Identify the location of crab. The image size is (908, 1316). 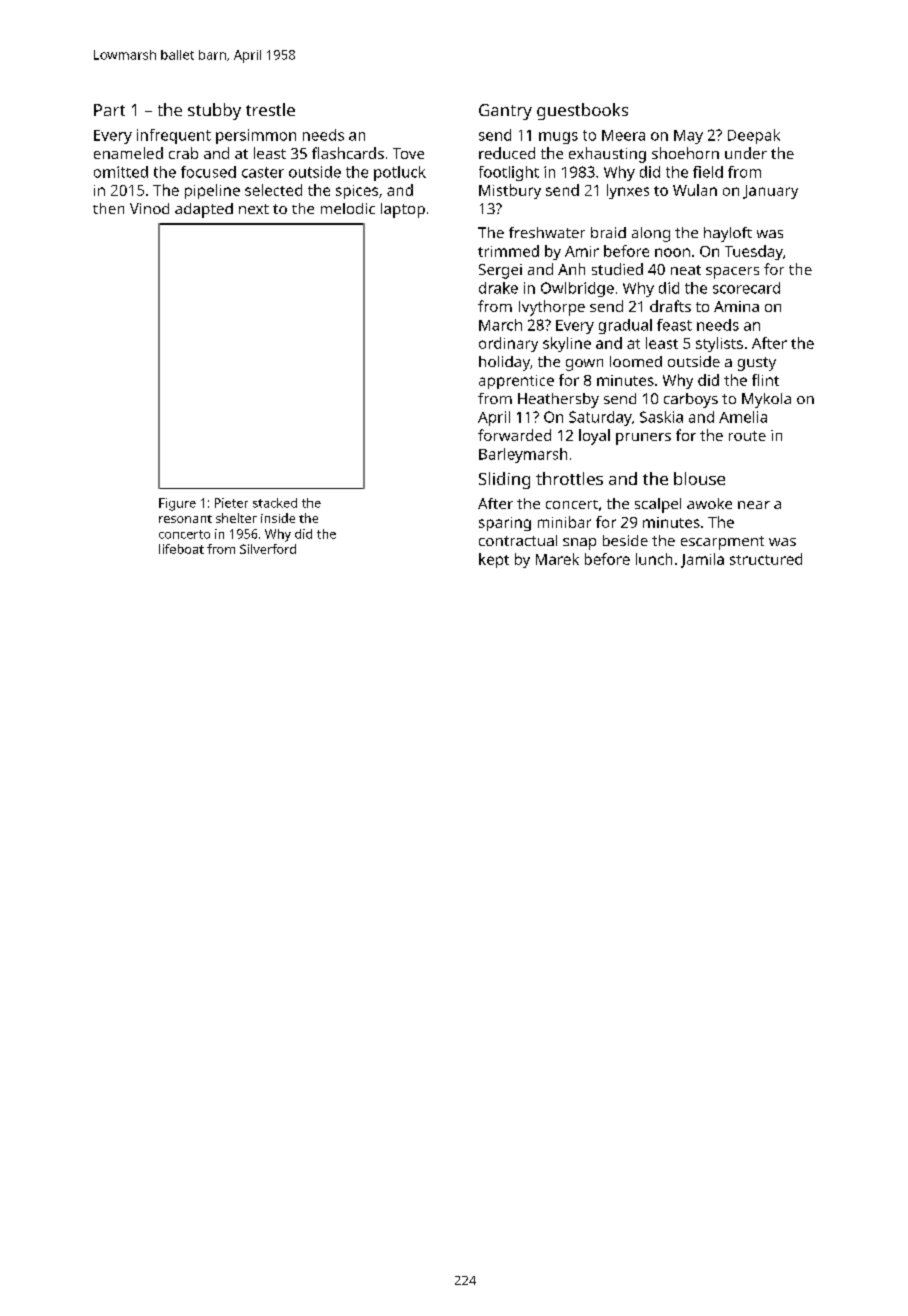
(183, 153).
